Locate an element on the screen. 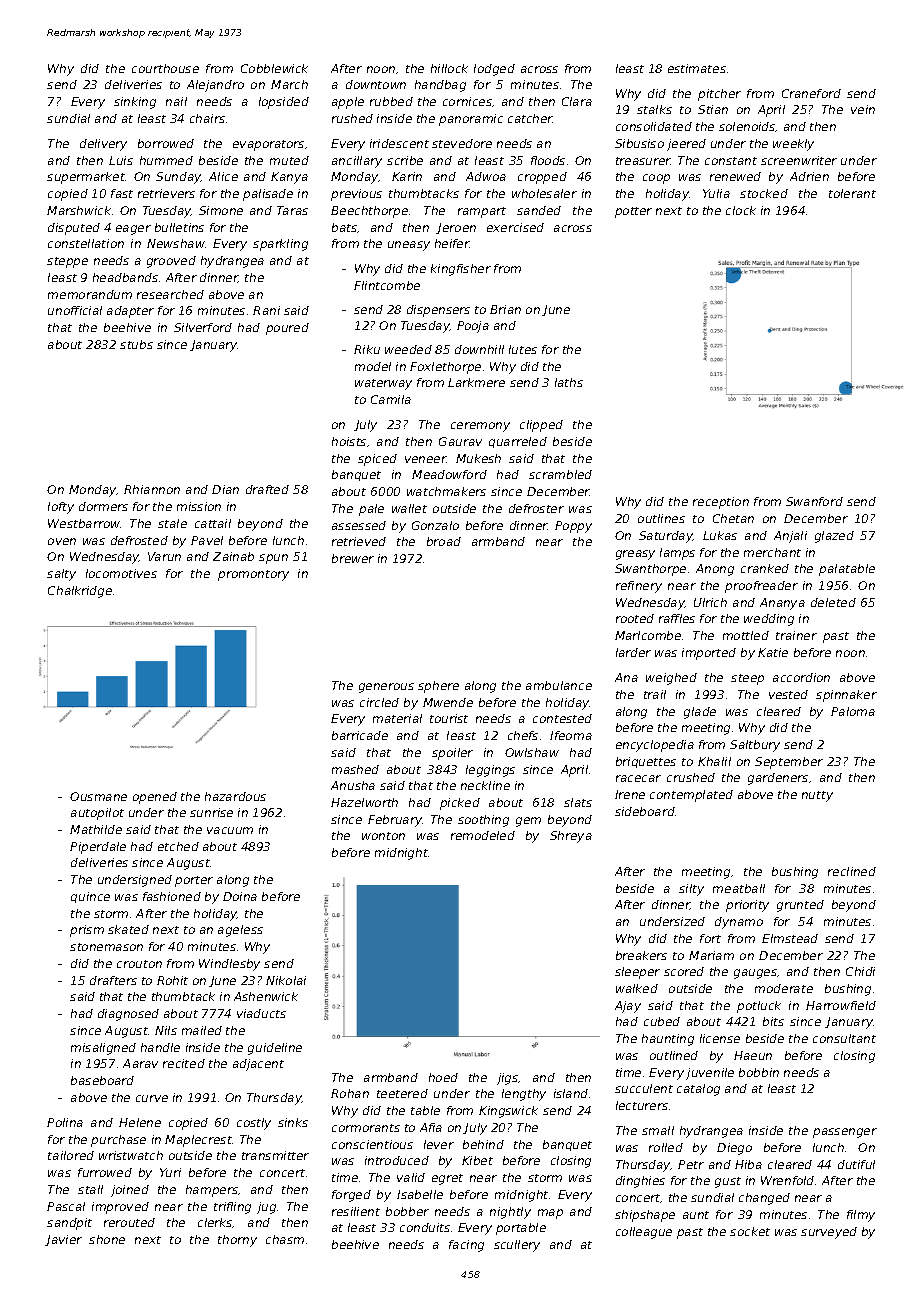 Image resolution: width=924 pixels, height=1308 pixels. Piperdale is located at coordinates (98, 848).
